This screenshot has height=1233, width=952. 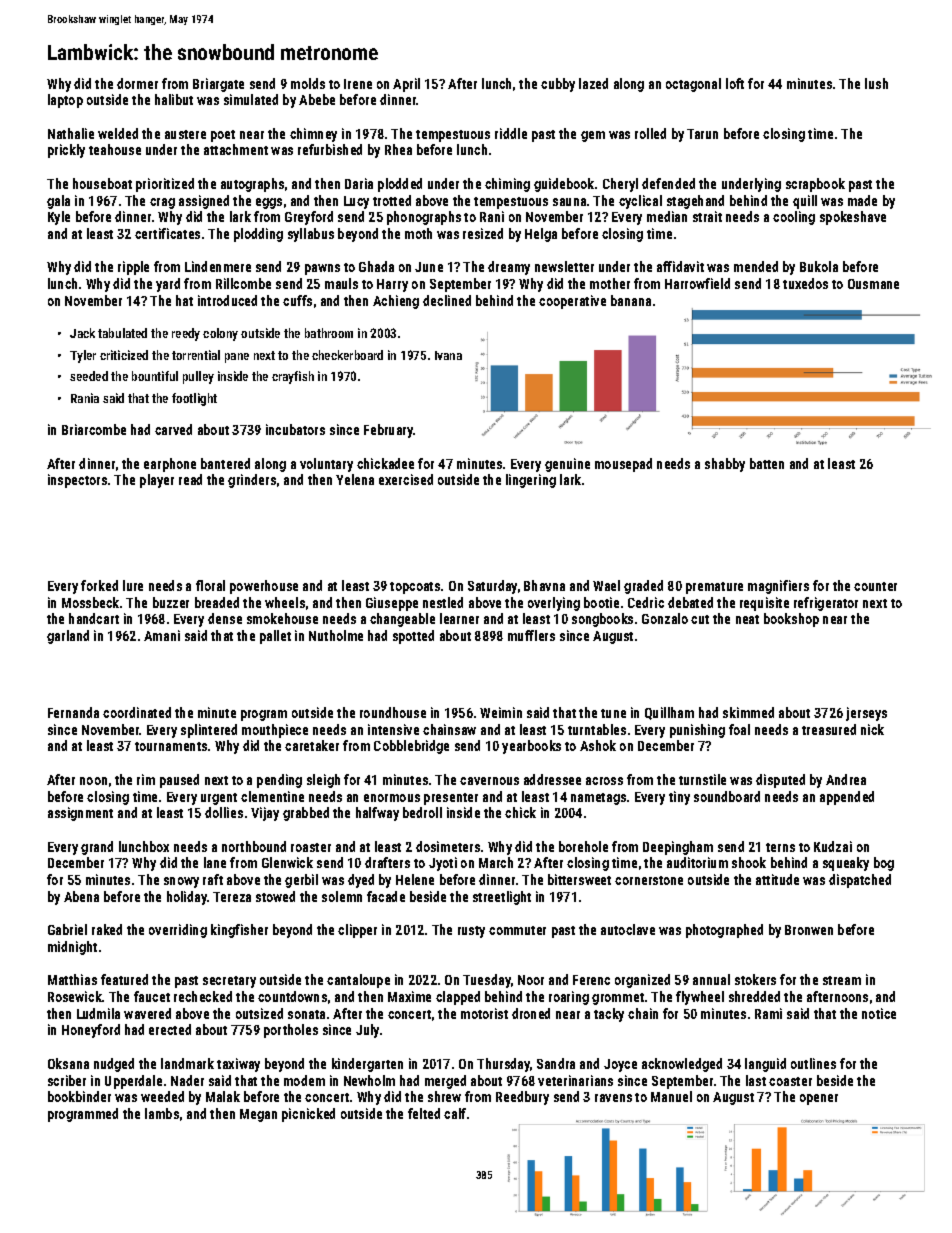 What do you see at coordinates (455, 1113) in the screenshot?
I see `calf` at bounding box center [455, 1113].
